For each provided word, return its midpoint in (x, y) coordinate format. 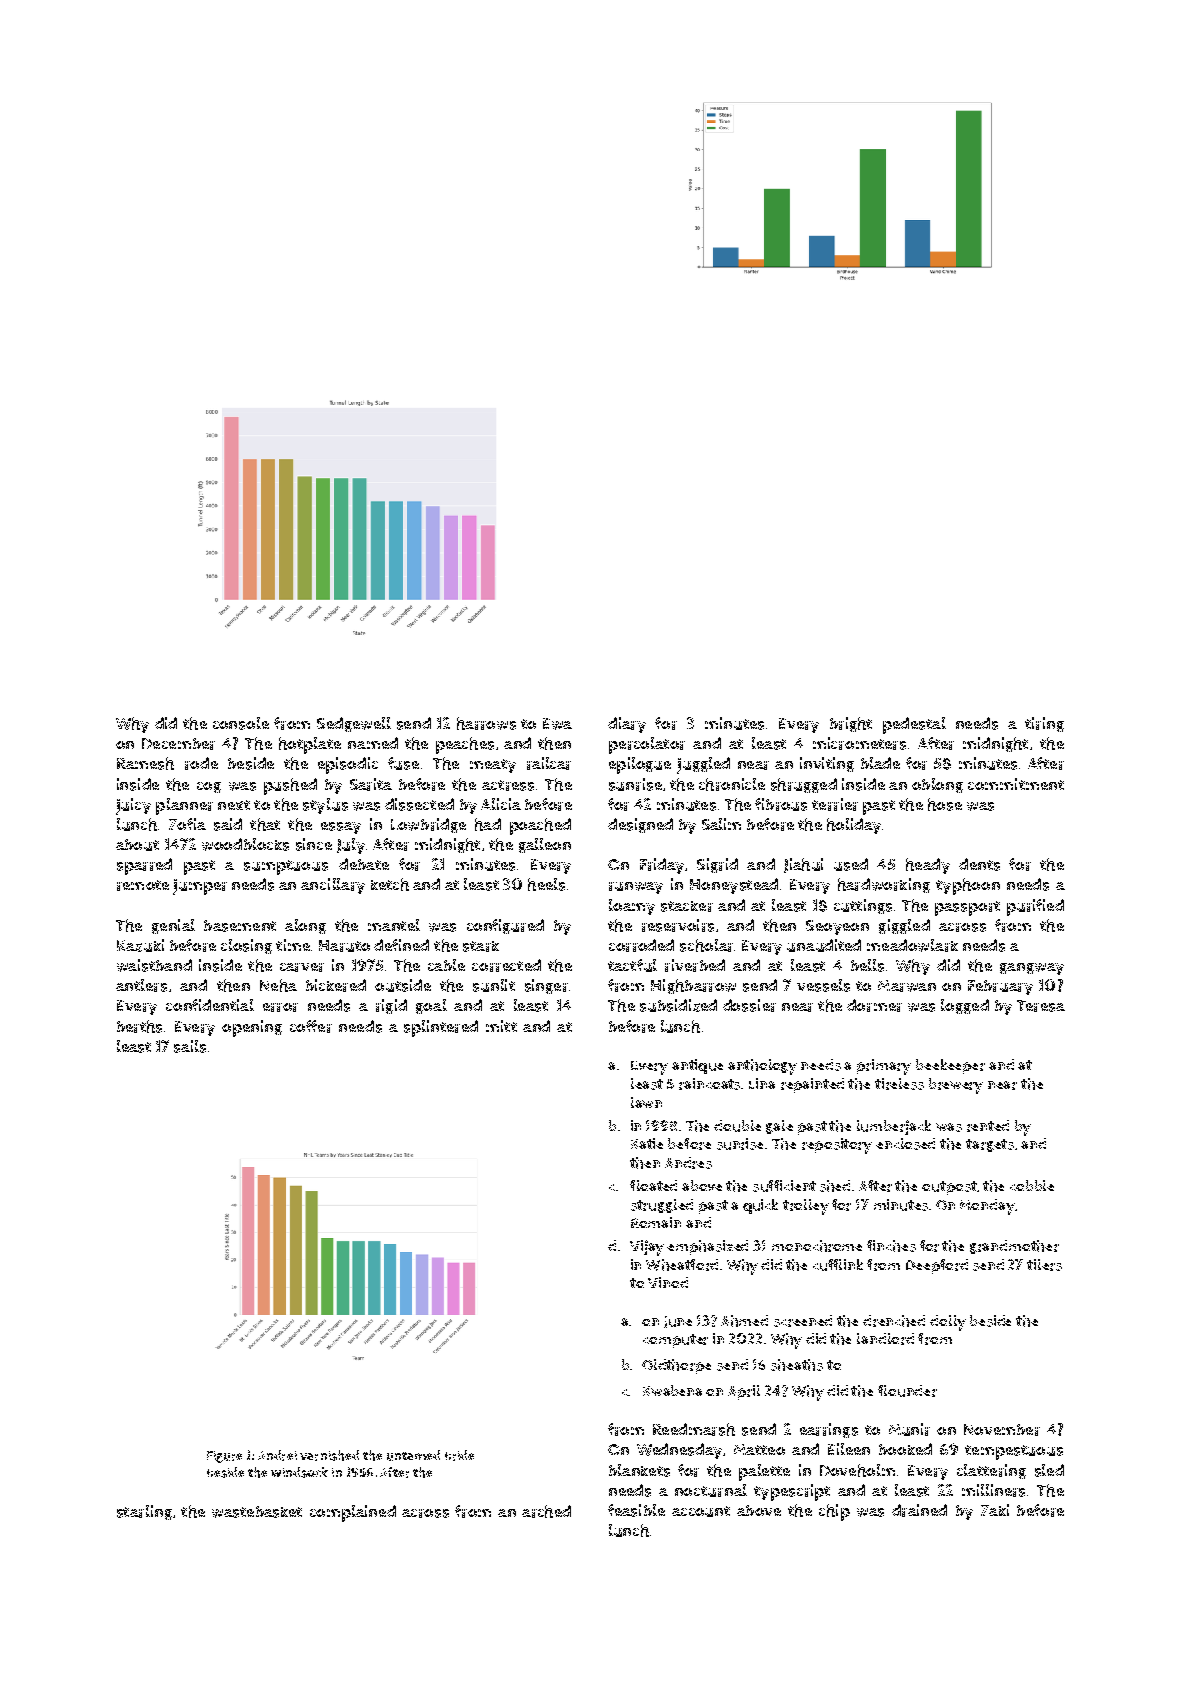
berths (139, 1026)
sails (190, 1046)
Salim (721, 824)
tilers (1044, 1265)
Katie (647, 1143)
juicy (133, 806)
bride (459, 1455)
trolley (806, 1207)
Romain (656, 1222)
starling (144, 1512)
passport (967, 908)
